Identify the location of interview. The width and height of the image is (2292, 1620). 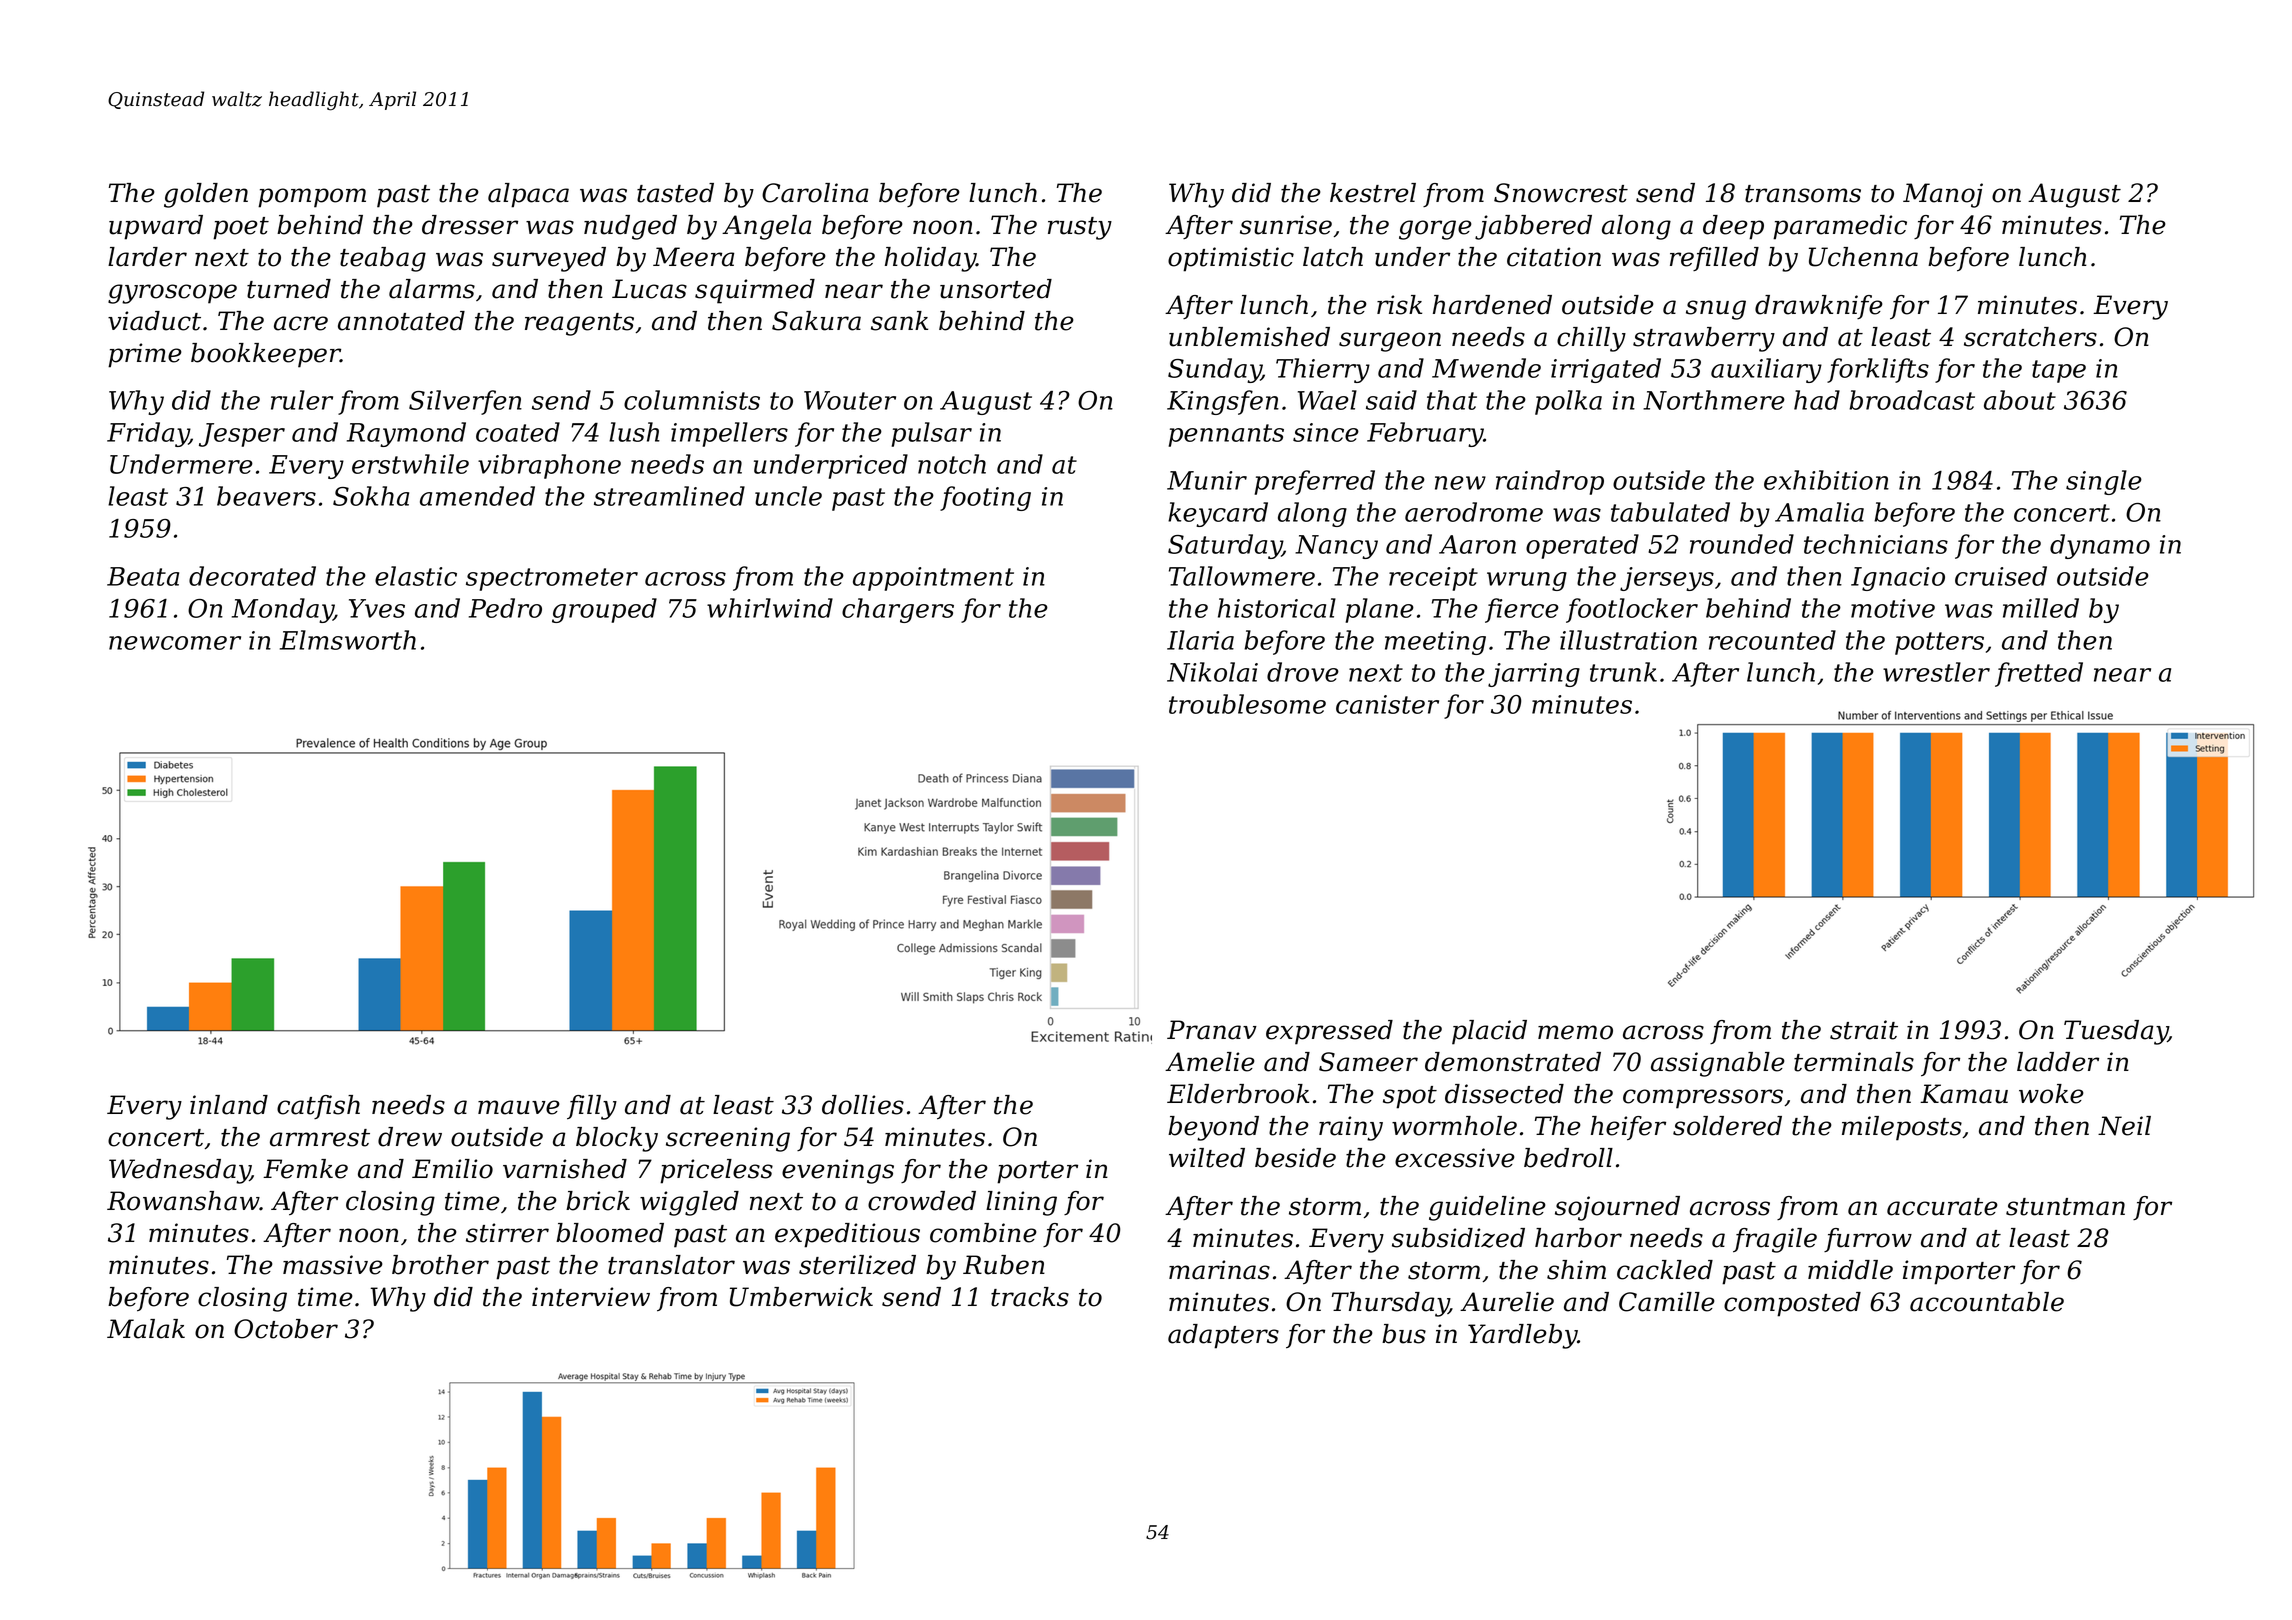
(591, 1297).
